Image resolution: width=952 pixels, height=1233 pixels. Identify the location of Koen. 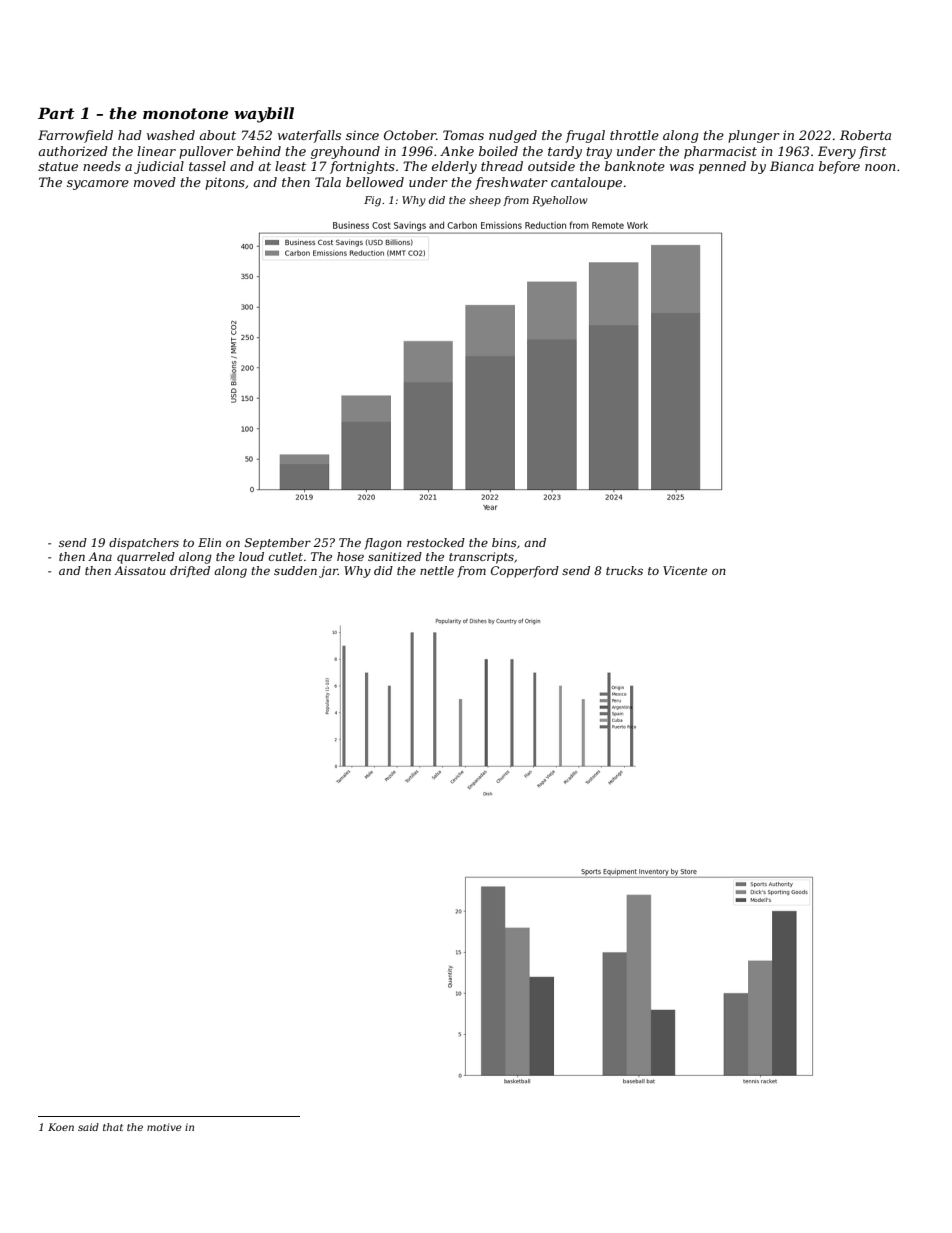
(61, 1127).
